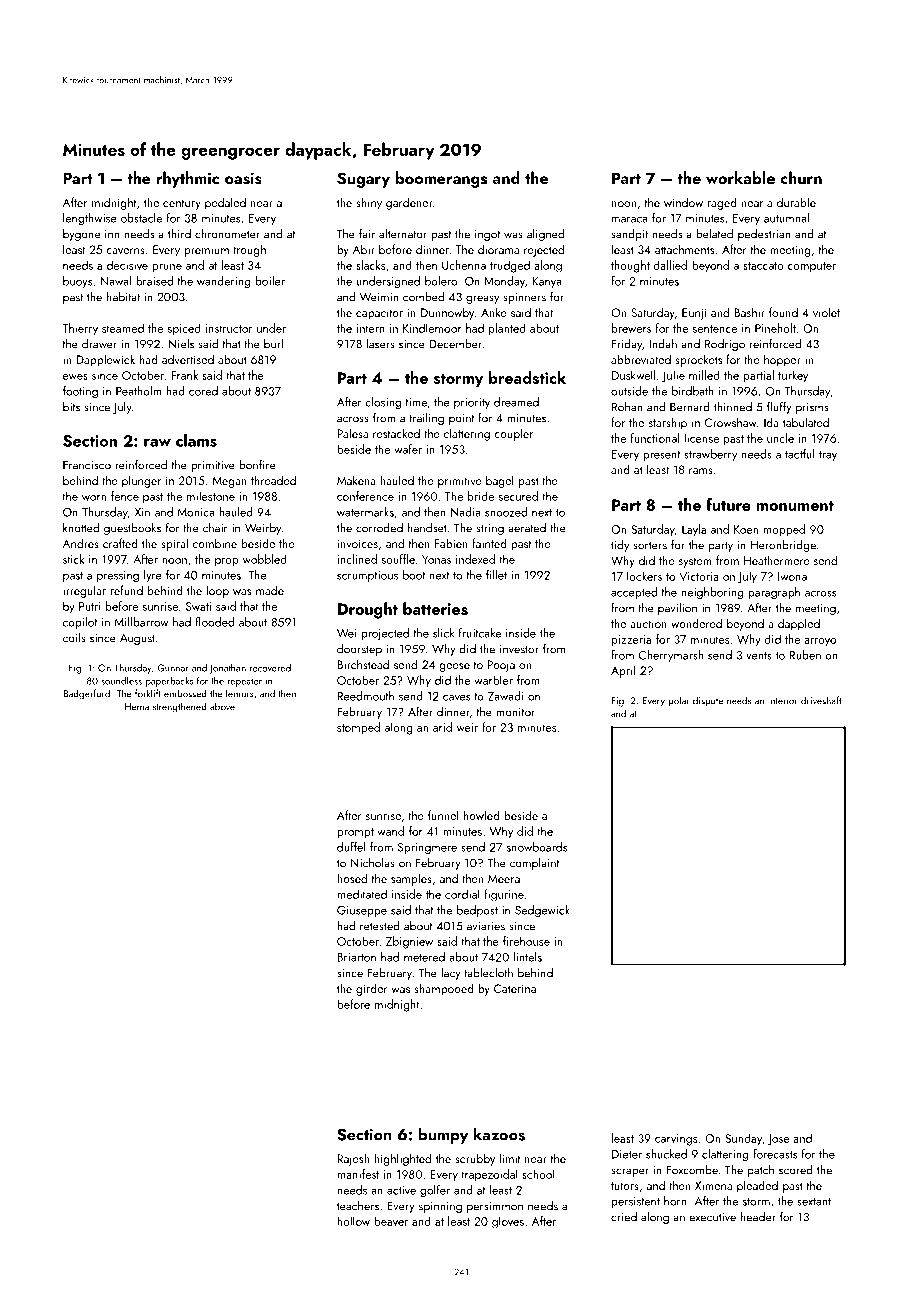 The width and height of the screenshot is (908, 1316). Describe the element at coordinates (351, 847) in the screenshot. I see `duffel` at that location.
